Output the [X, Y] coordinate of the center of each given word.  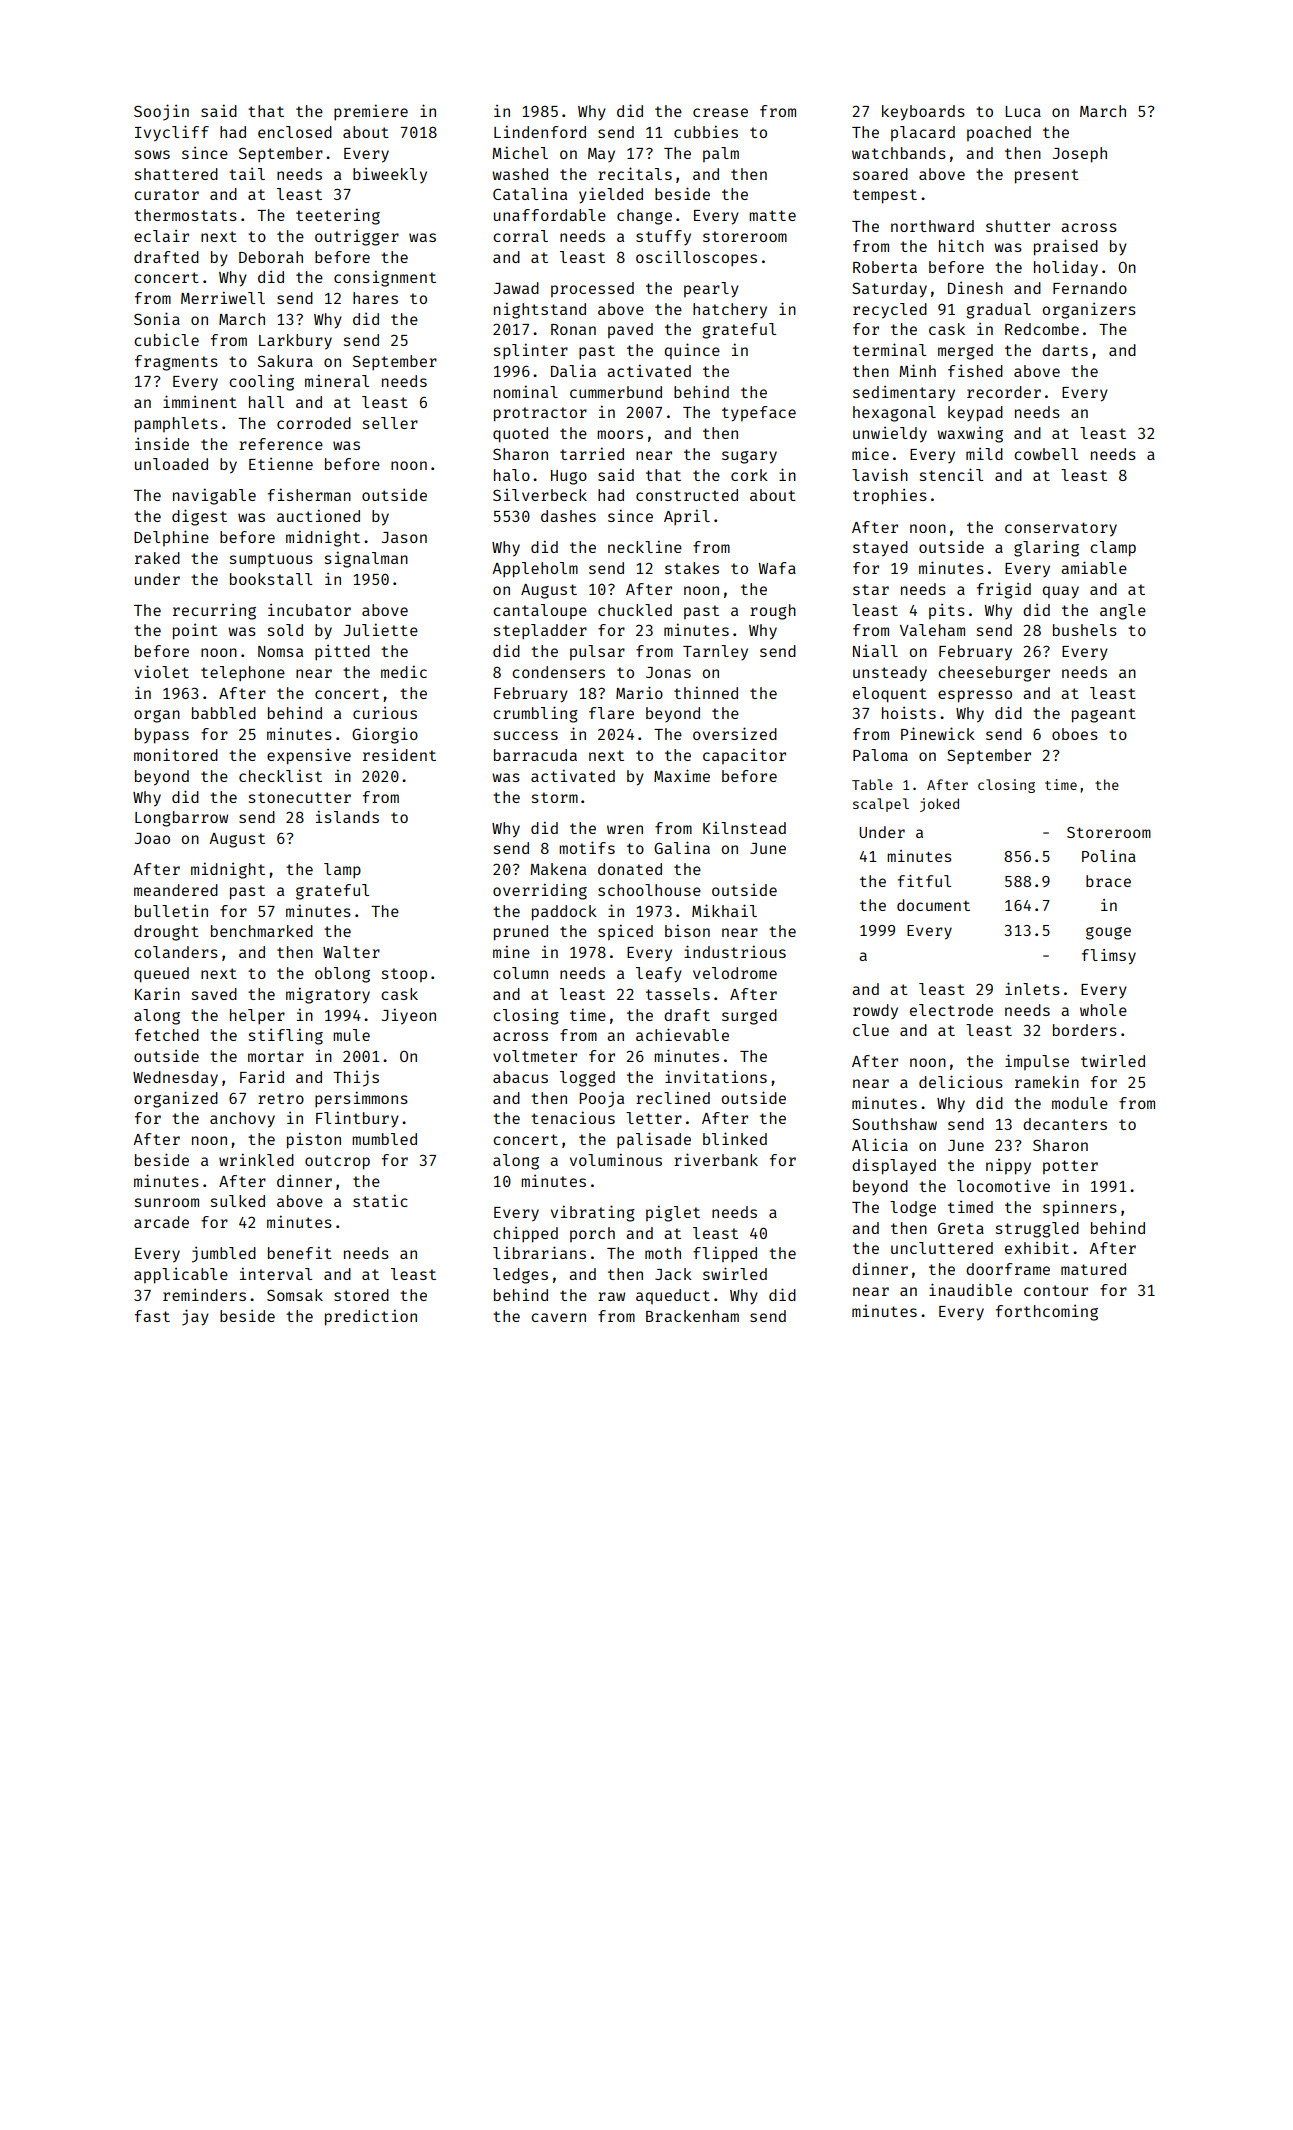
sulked [238, 1201]
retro [281, 1098]
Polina [1109, 856]
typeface [759, 414]
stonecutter [300, 797]
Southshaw [894, 1124]
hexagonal [894, 414]
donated [630, 869]
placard [923, 133]
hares [375, 298]
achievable [682, 1034]
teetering [338, 216]
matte [772, 215]
